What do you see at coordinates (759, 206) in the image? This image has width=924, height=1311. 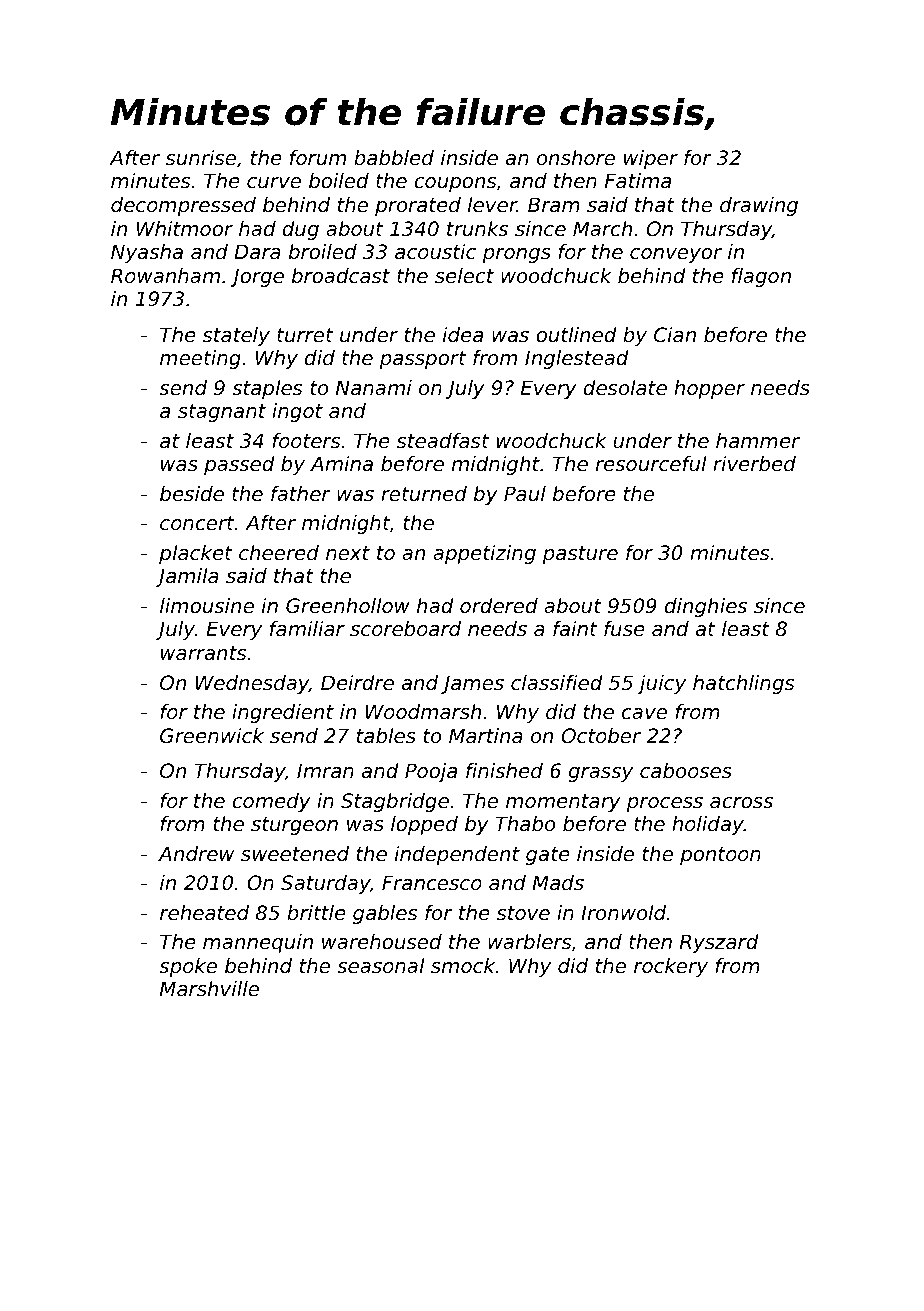 I see `drawing` at bounding box center [759, 206].
